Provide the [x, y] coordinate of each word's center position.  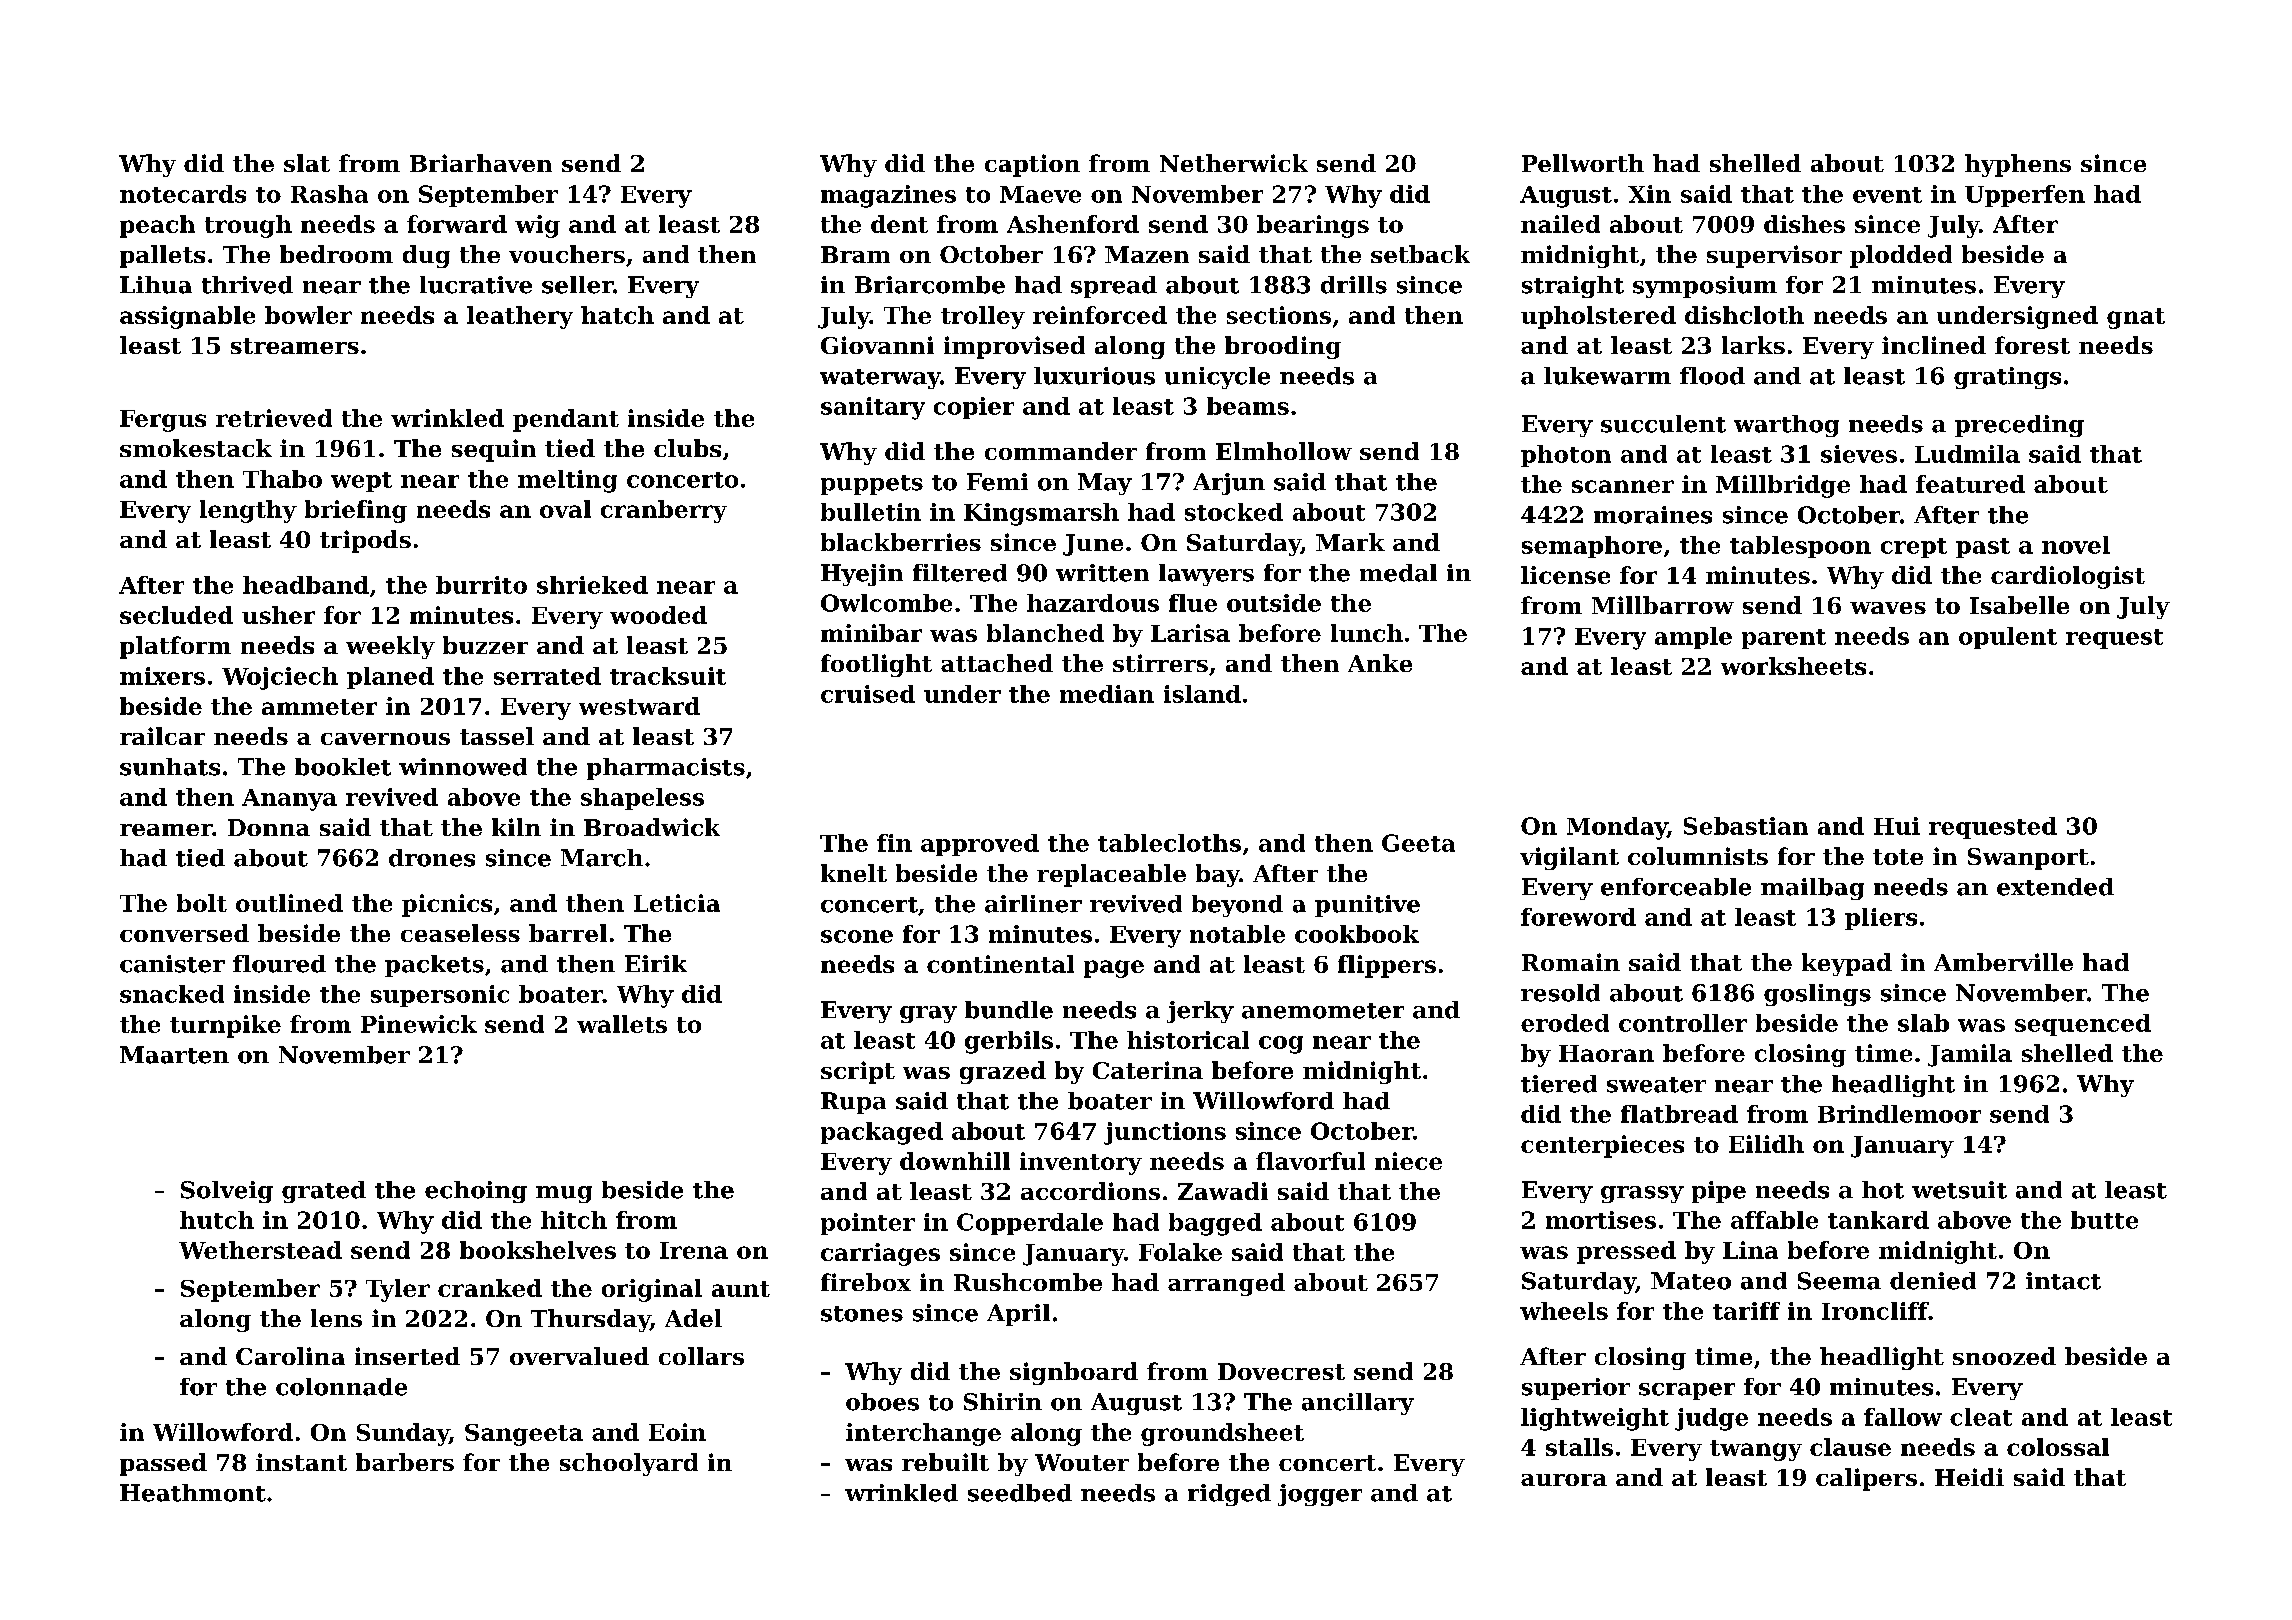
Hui [1897, 826]
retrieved [274, 418]
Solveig [227, 1192]
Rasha [329, 194]
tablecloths [1169, 843]
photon [1566, 456]
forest [2032, 345]
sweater [1656, 1085]
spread [1114, 287]
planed [390, 678]
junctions [1165, 1133]
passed [163, 1464]
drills [1354, 285]
